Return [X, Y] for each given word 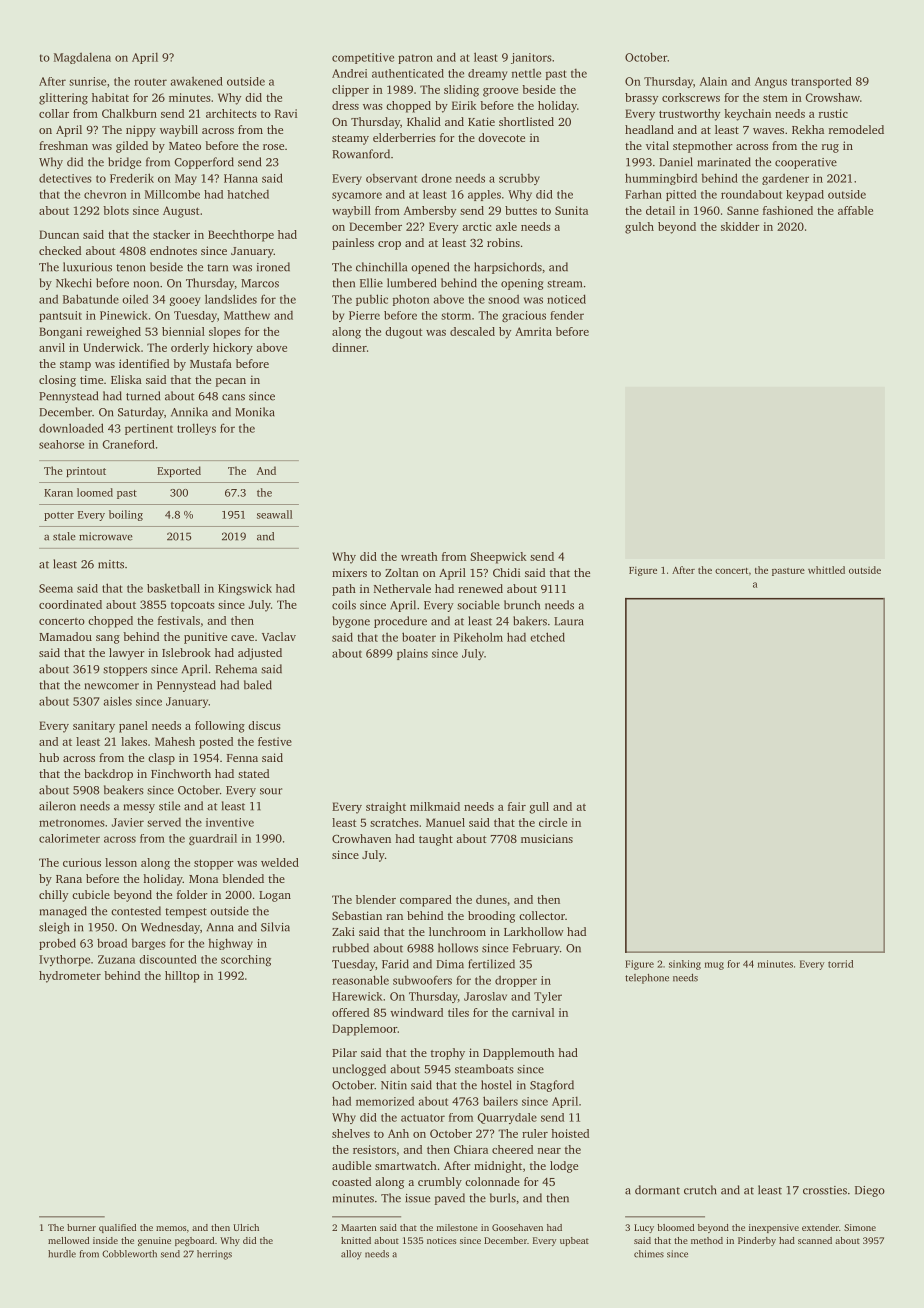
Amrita [533, 331]
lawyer [127, 654]
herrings [214, 1255]
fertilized [491, 964]
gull [539, 808]
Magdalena [82, 58]
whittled [826, 570]
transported [821, 82]
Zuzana [116, 959]
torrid [840, 964]
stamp [75, 366]
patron [415, 59]
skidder [740, 226]
